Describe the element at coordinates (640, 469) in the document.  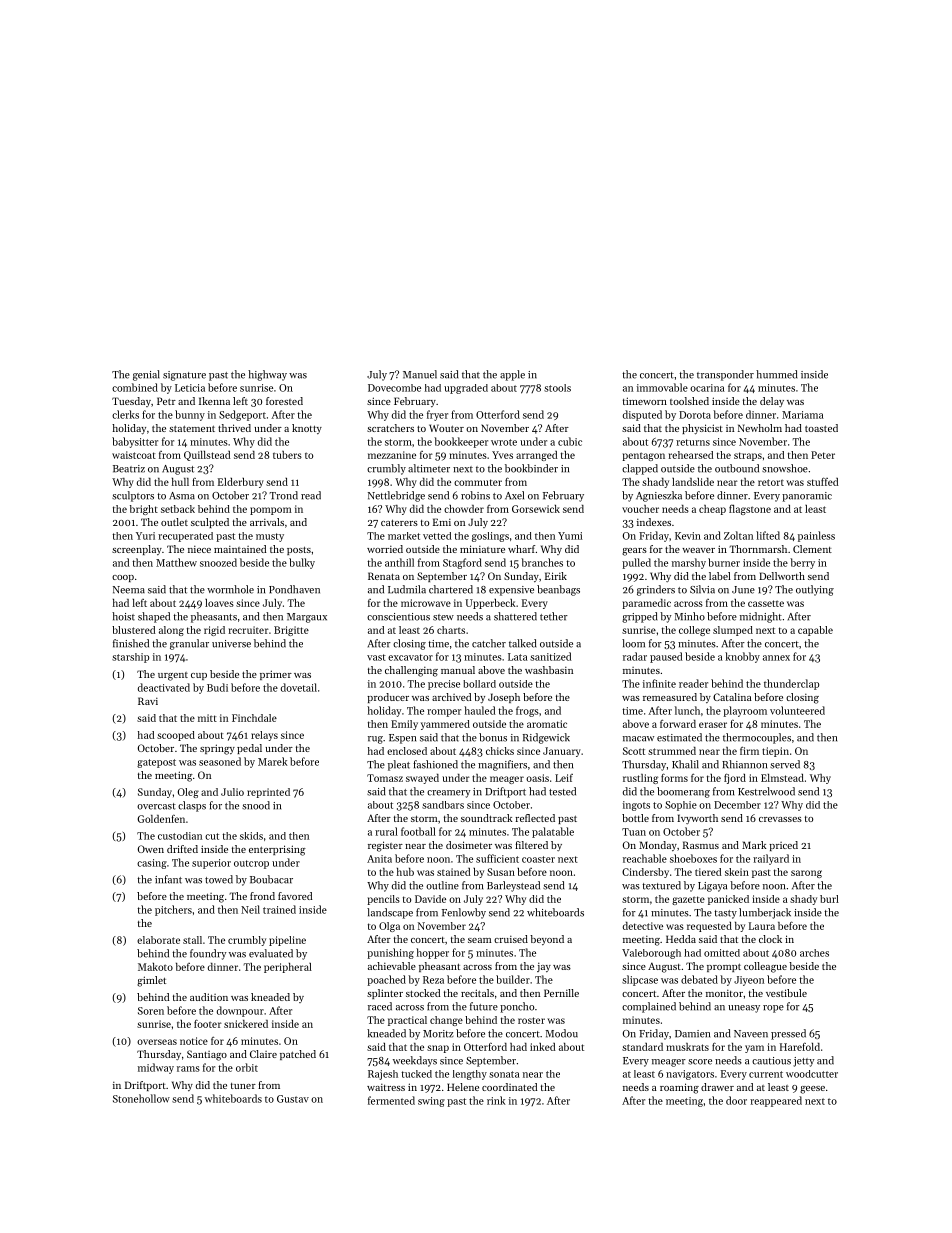
I see `clapped` at that location.
